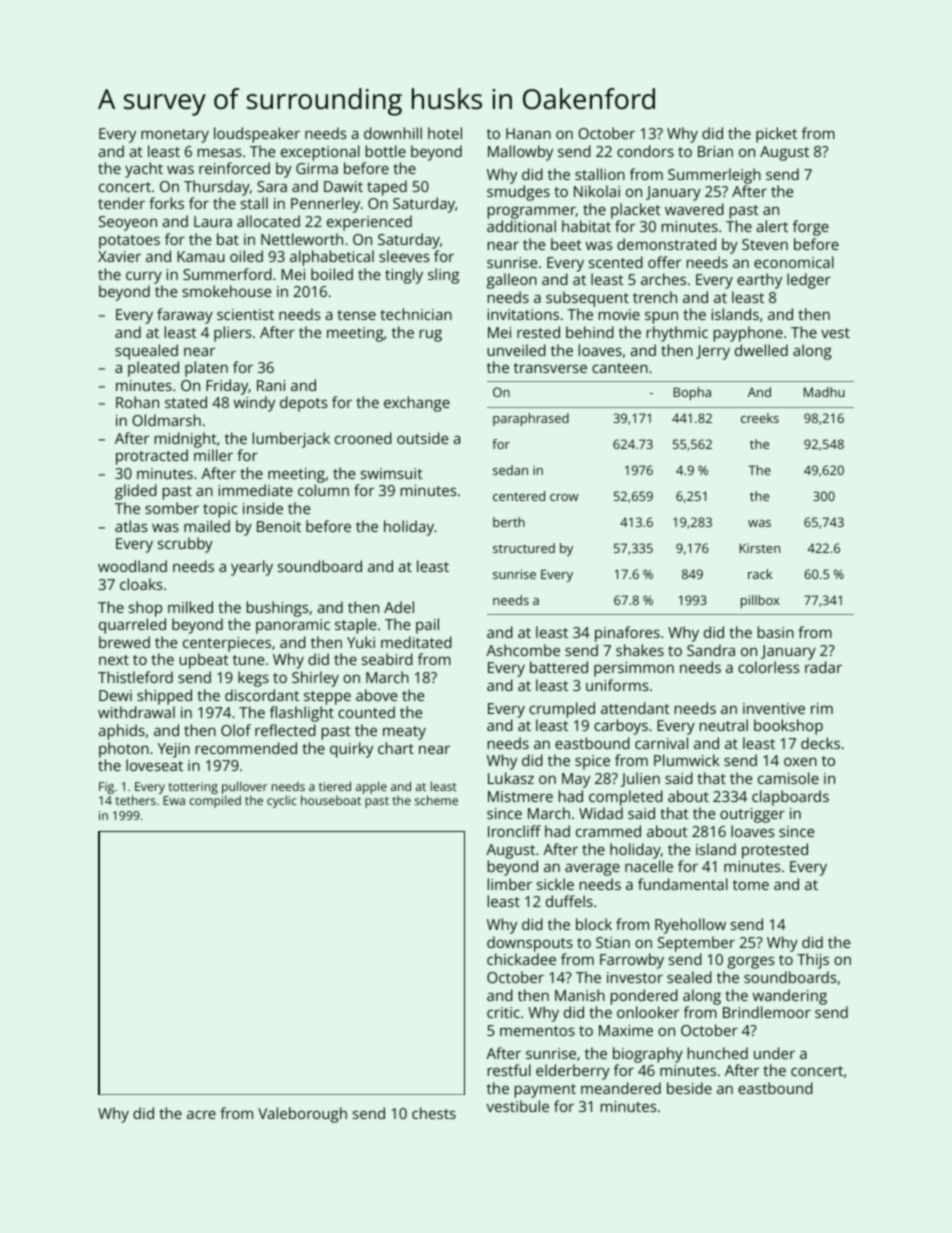 This page has height=1233, width=952. I want to click on acre, so click(201, 1115).
